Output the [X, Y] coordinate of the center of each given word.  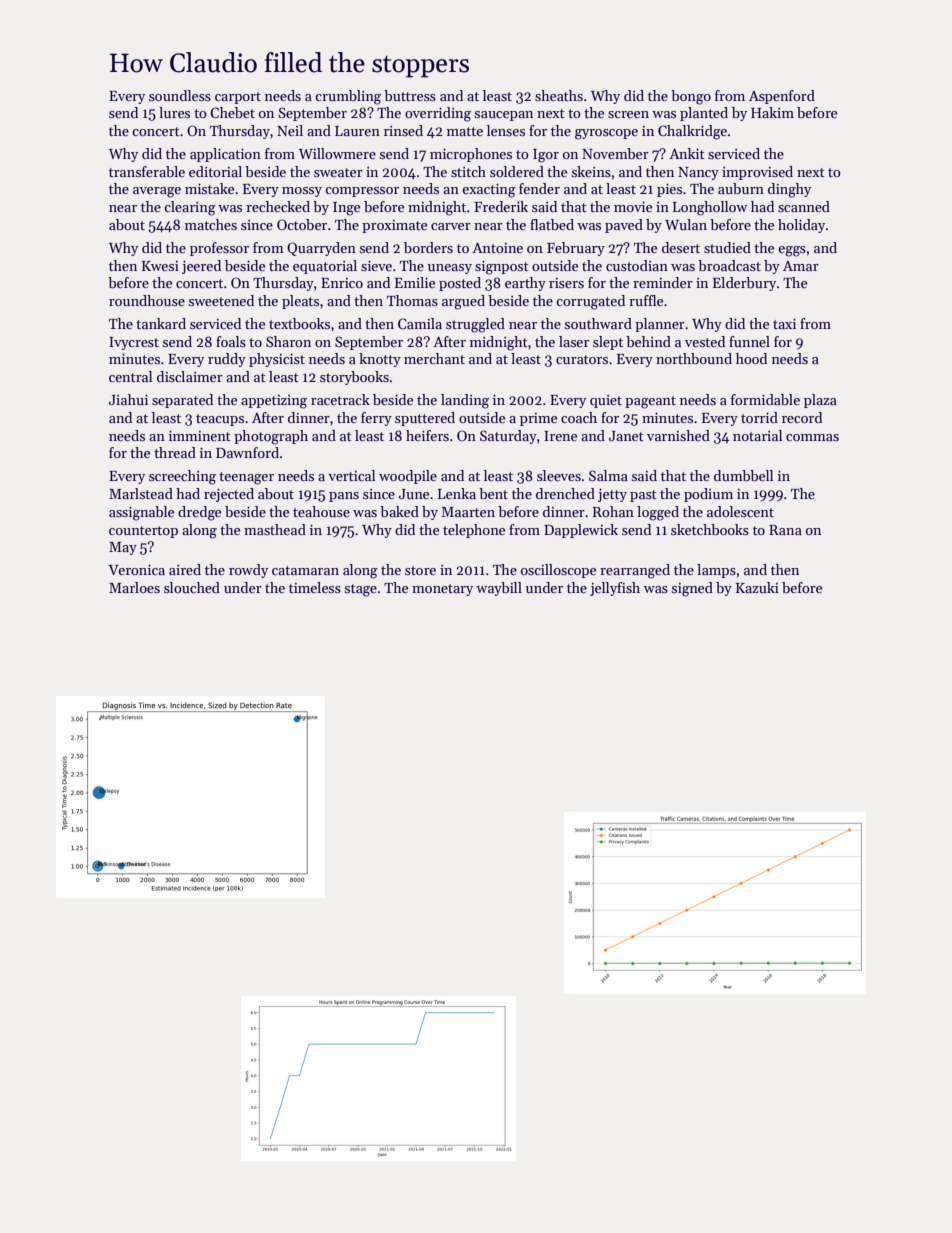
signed [692, 589]
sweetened [221, 300]
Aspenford [782, 97]
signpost [502, 268]
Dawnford [247, 452]
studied [727, 247]
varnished [678, 435]
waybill [499, 589]
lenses [506, 130]
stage [361, 590]
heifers [427, 435]
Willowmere [337, 153]
